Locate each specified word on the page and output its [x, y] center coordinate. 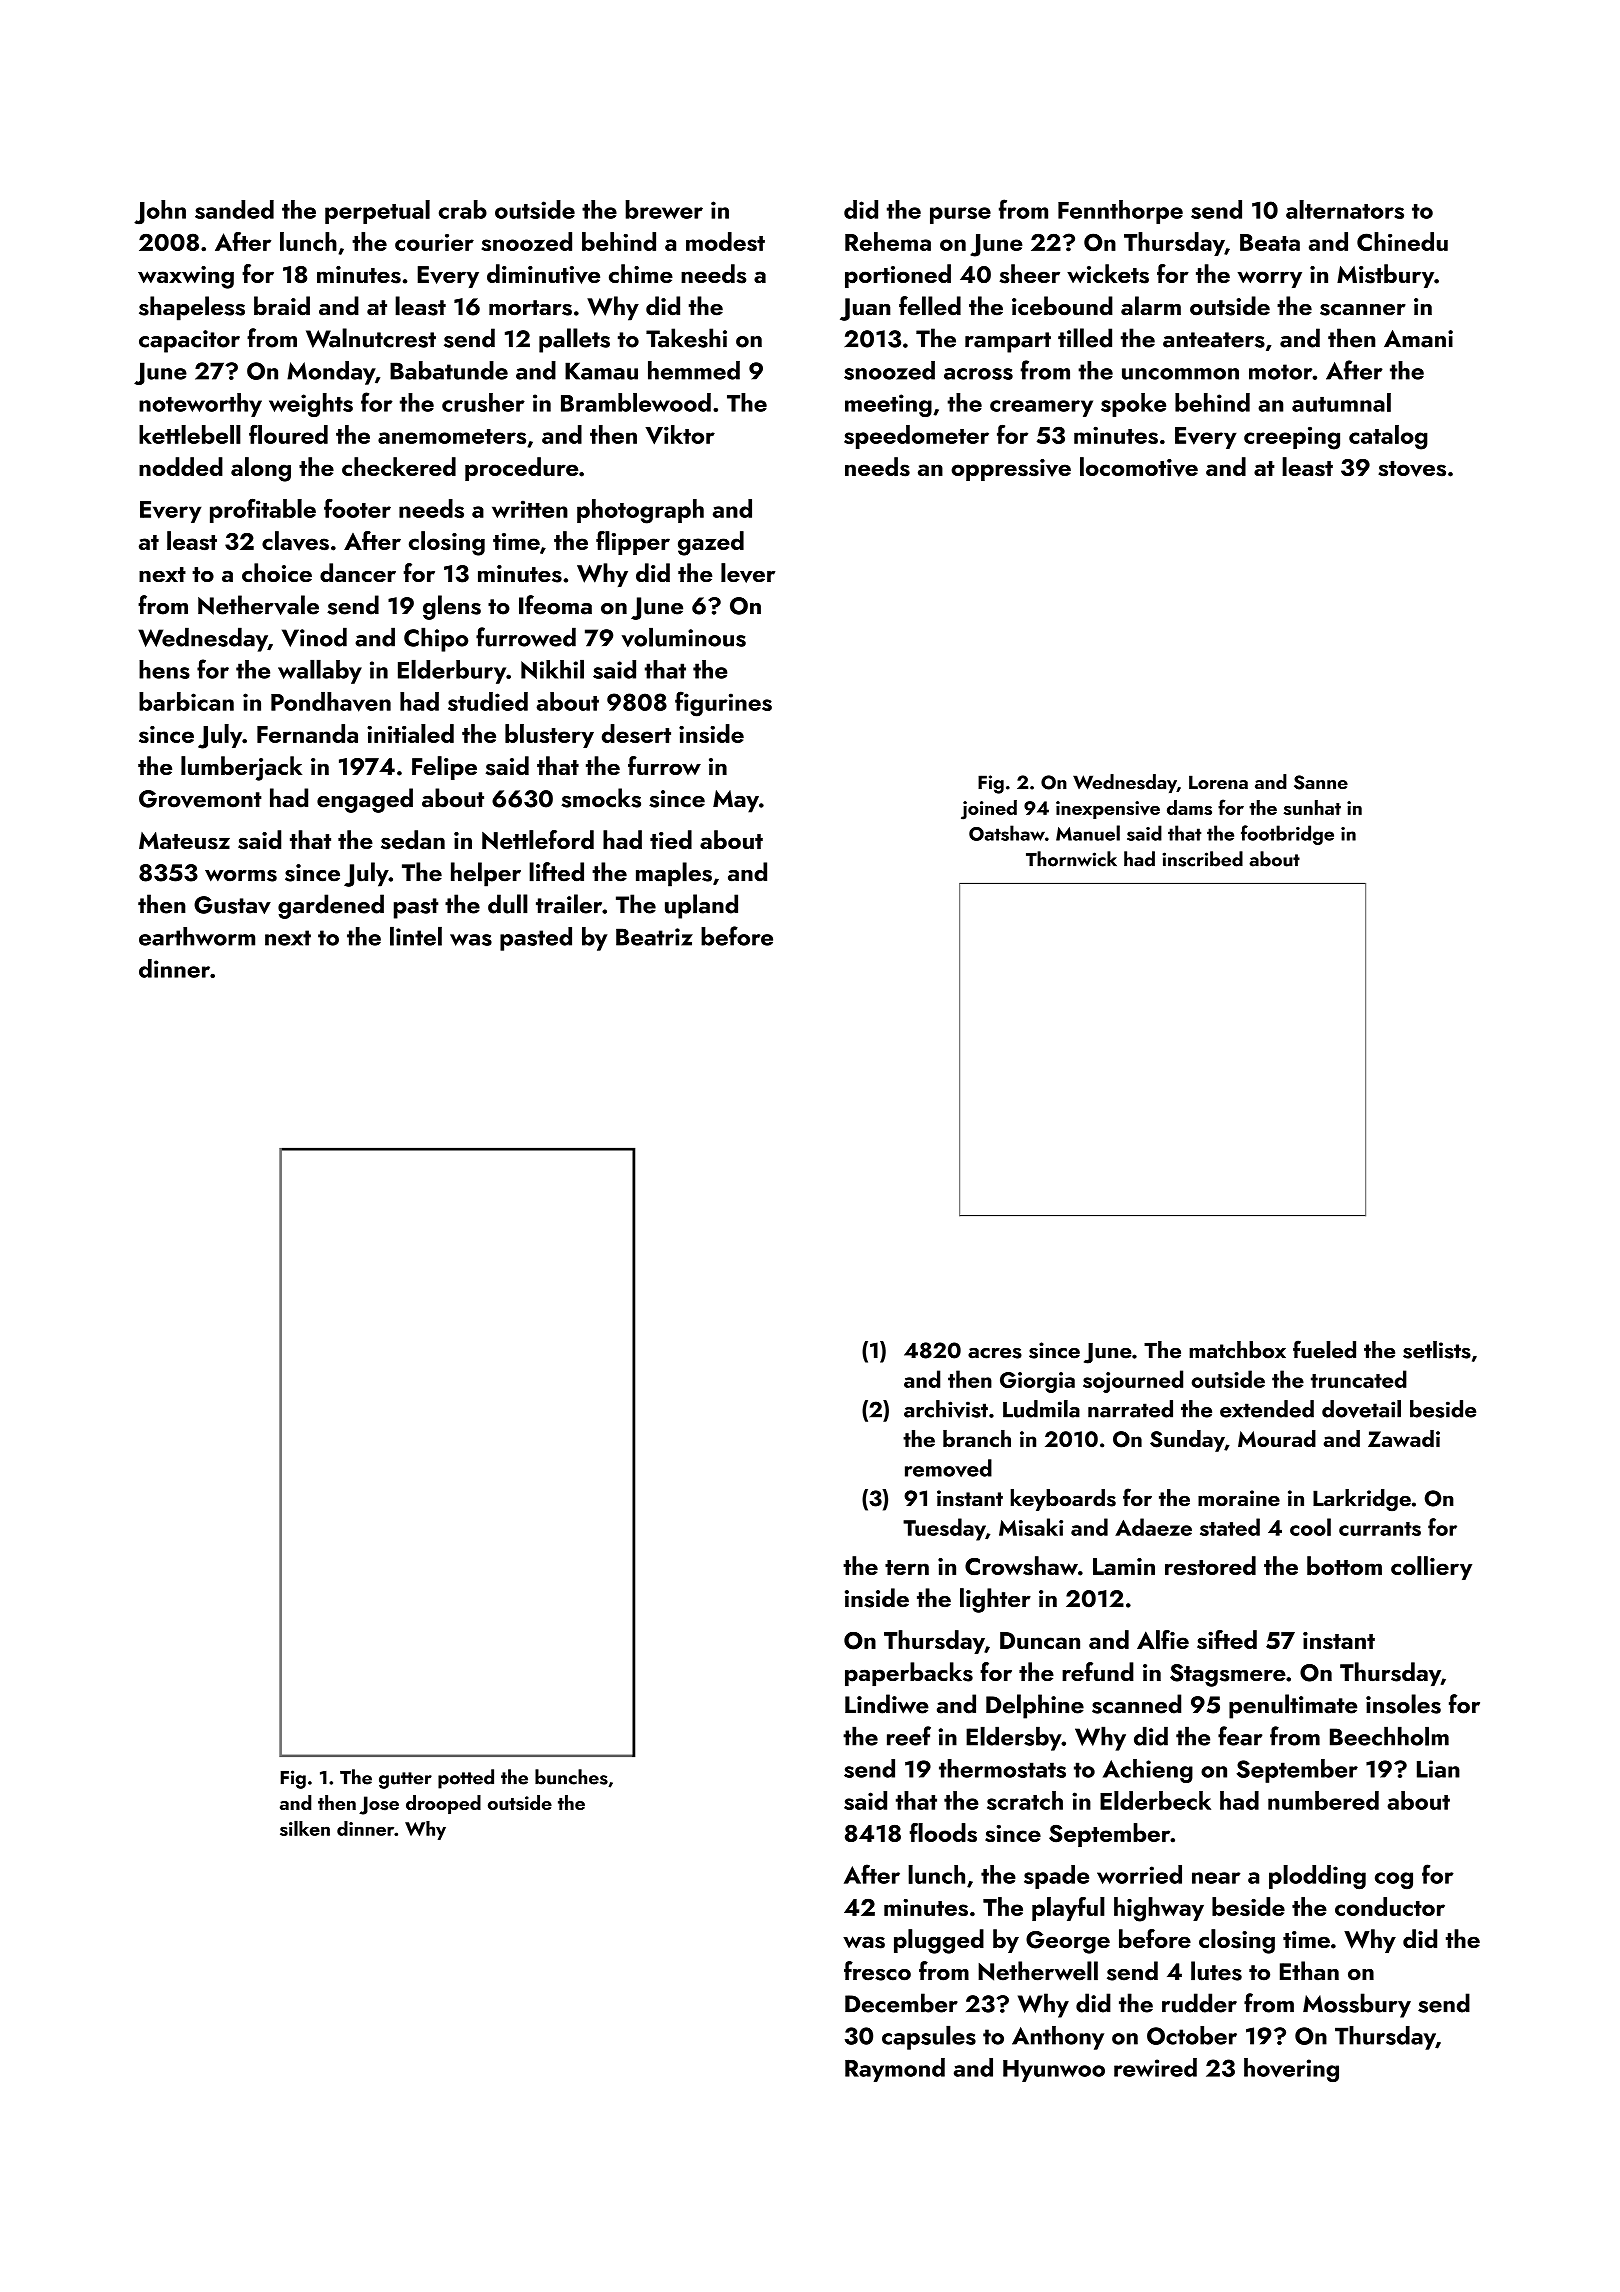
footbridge [1287, 835]
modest [725, 241]
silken [305, 1828]
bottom [1344, 1565]
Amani [1418, 339]
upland [701, 906]
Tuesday [944, 1529]
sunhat [1312, 807]
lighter [995, 1600]
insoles [1403, 1704]
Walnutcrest [371, 338]
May [736, 801]
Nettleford [538, 840]
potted [466, 1779]
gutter [405, 1780]
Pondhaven [331, 702]
